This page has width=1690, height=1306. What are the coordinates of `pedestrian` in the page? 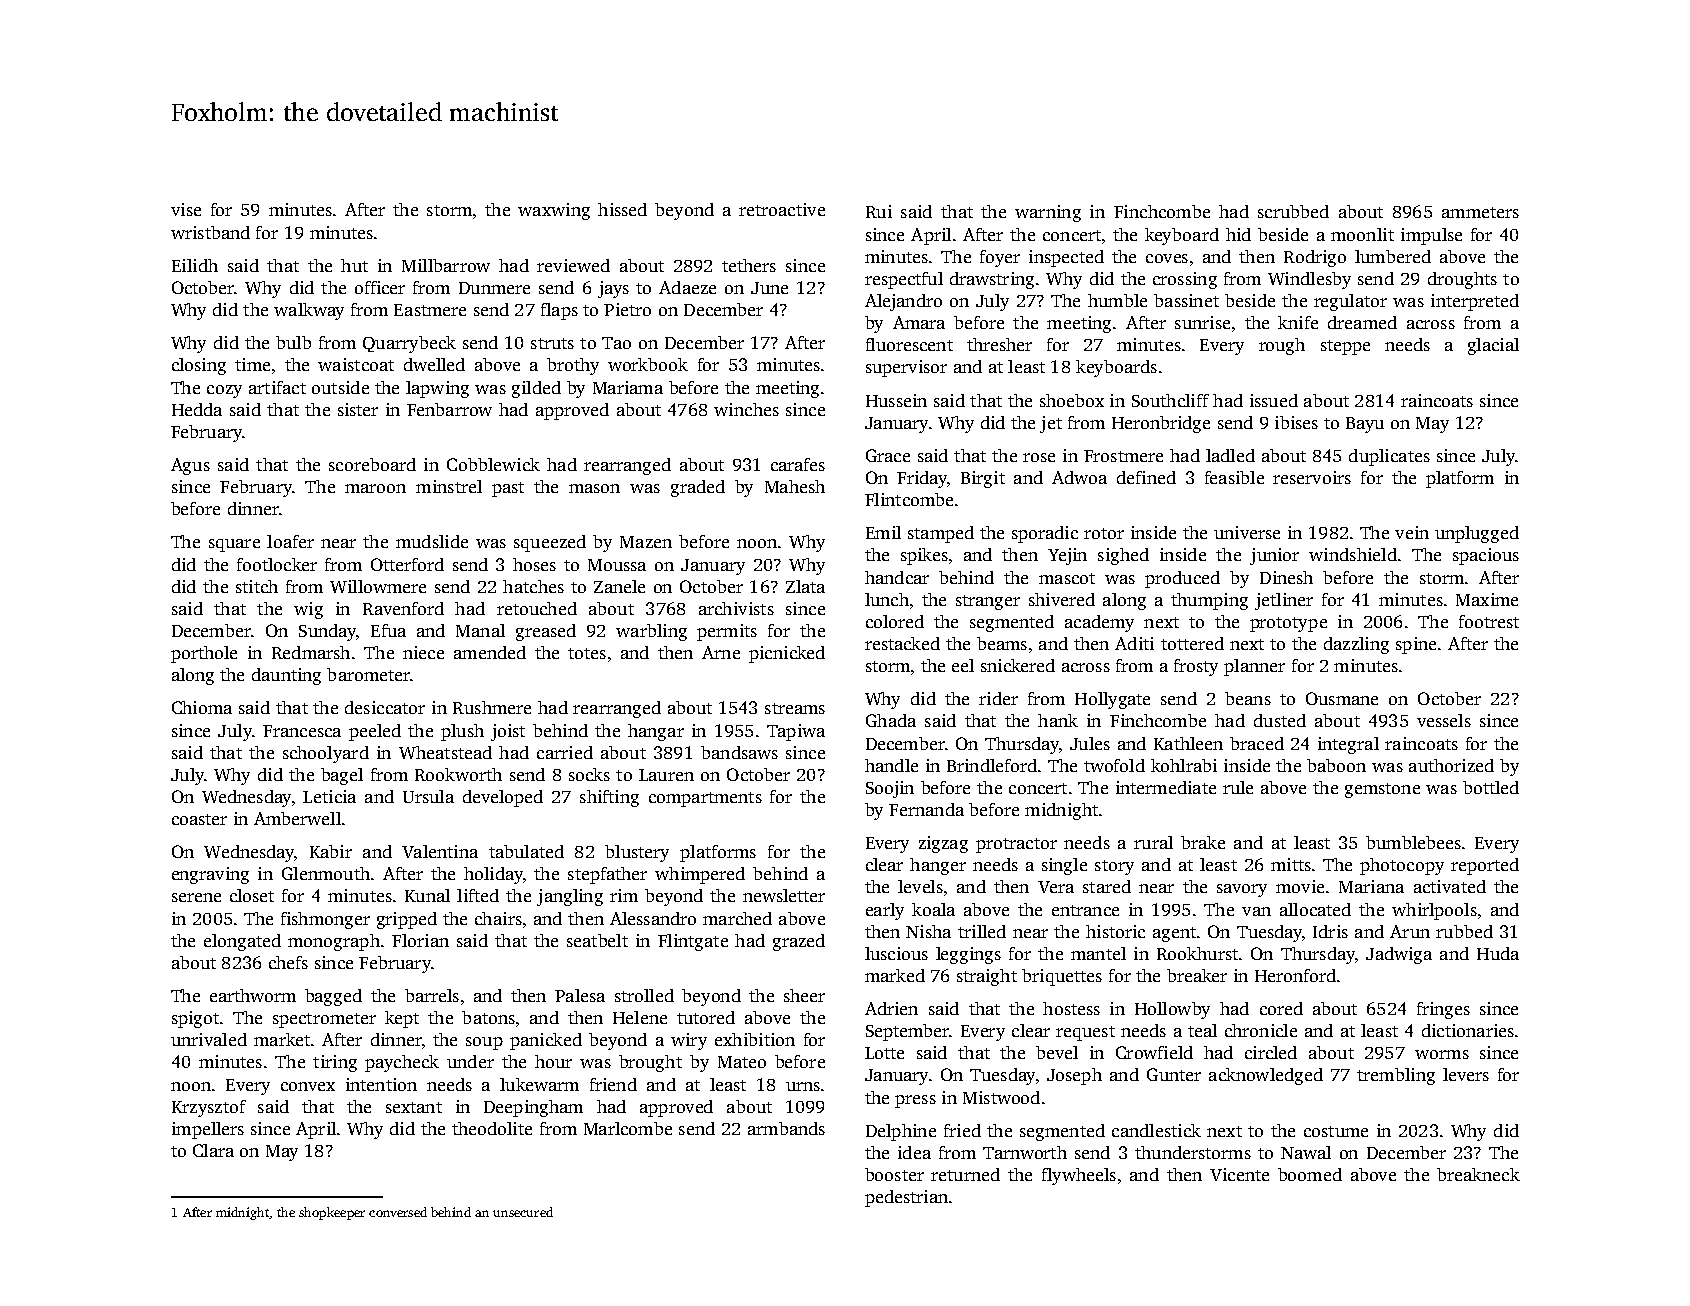 It's located at (906, 1198).
